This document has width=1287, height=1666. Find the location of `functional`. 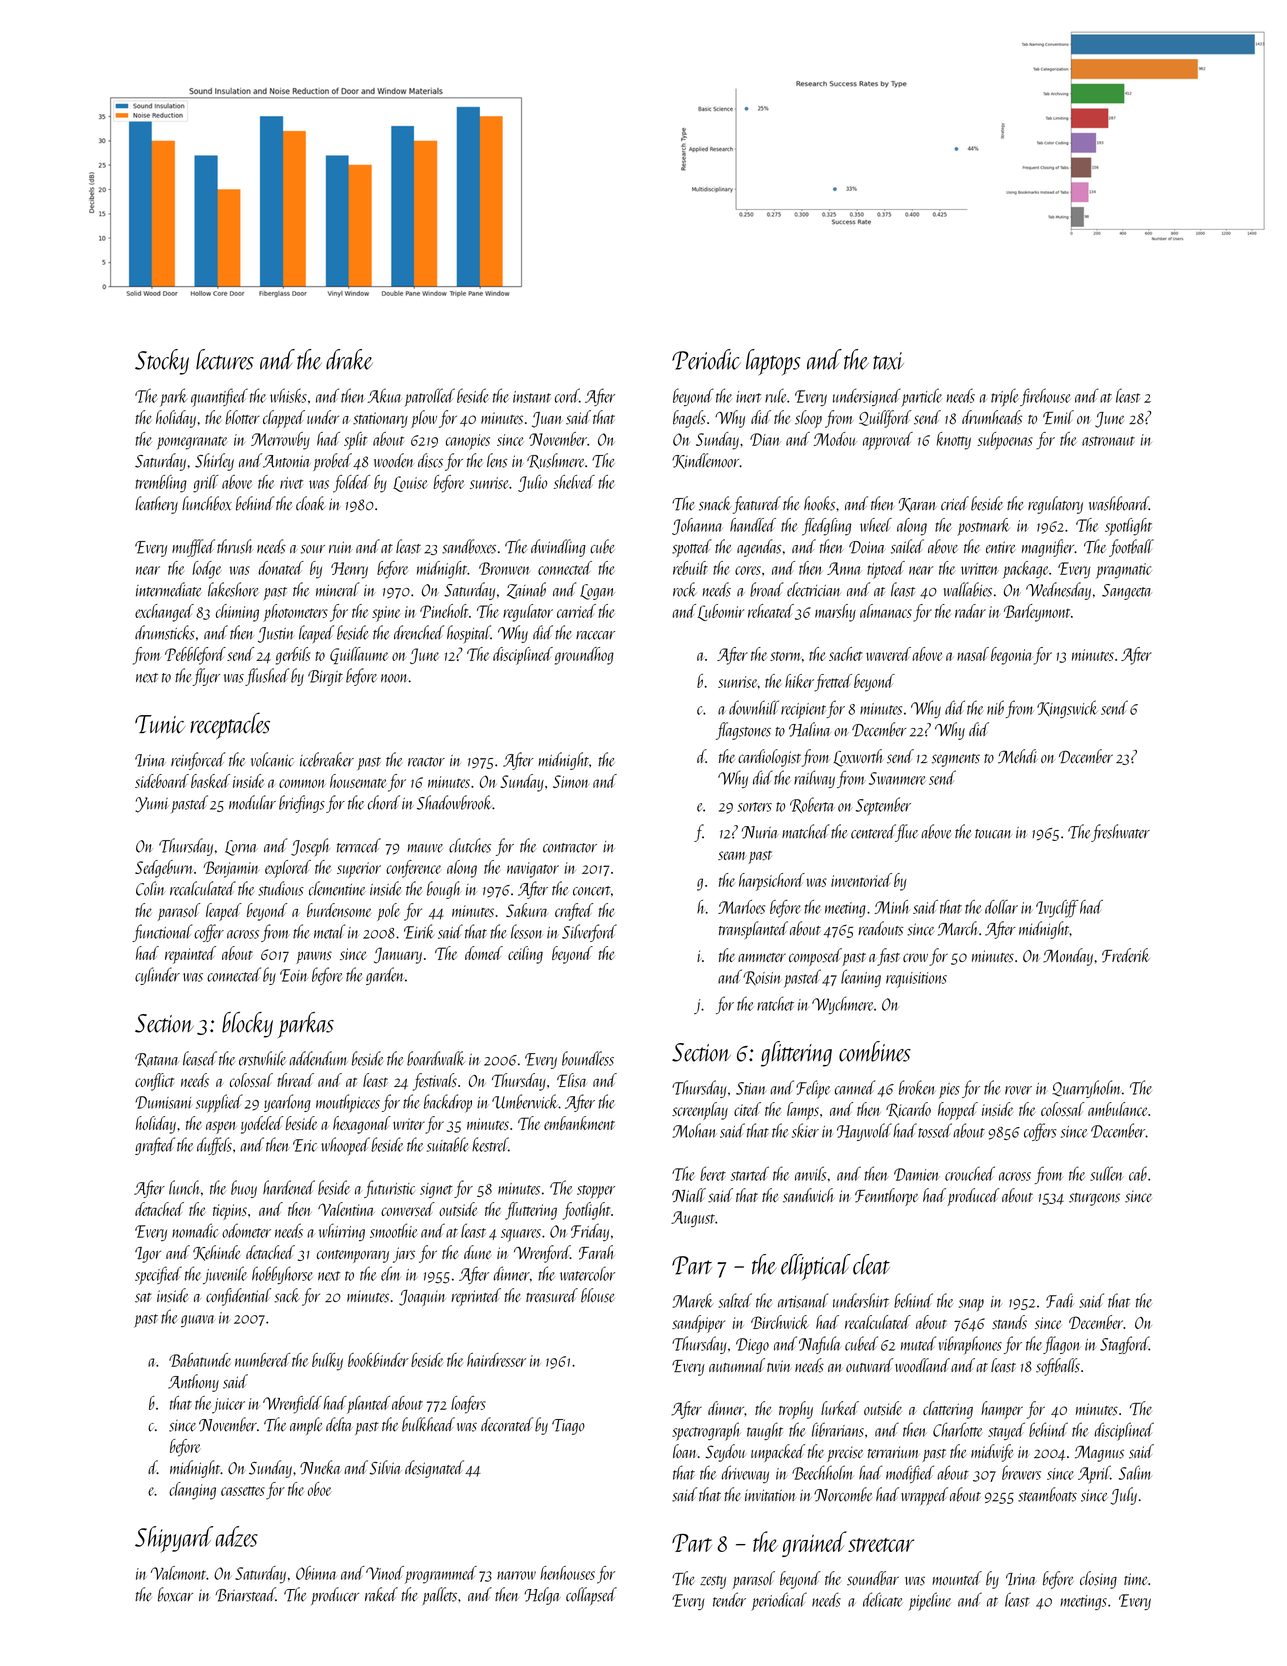

functional is located at coordinates (162, 933).
